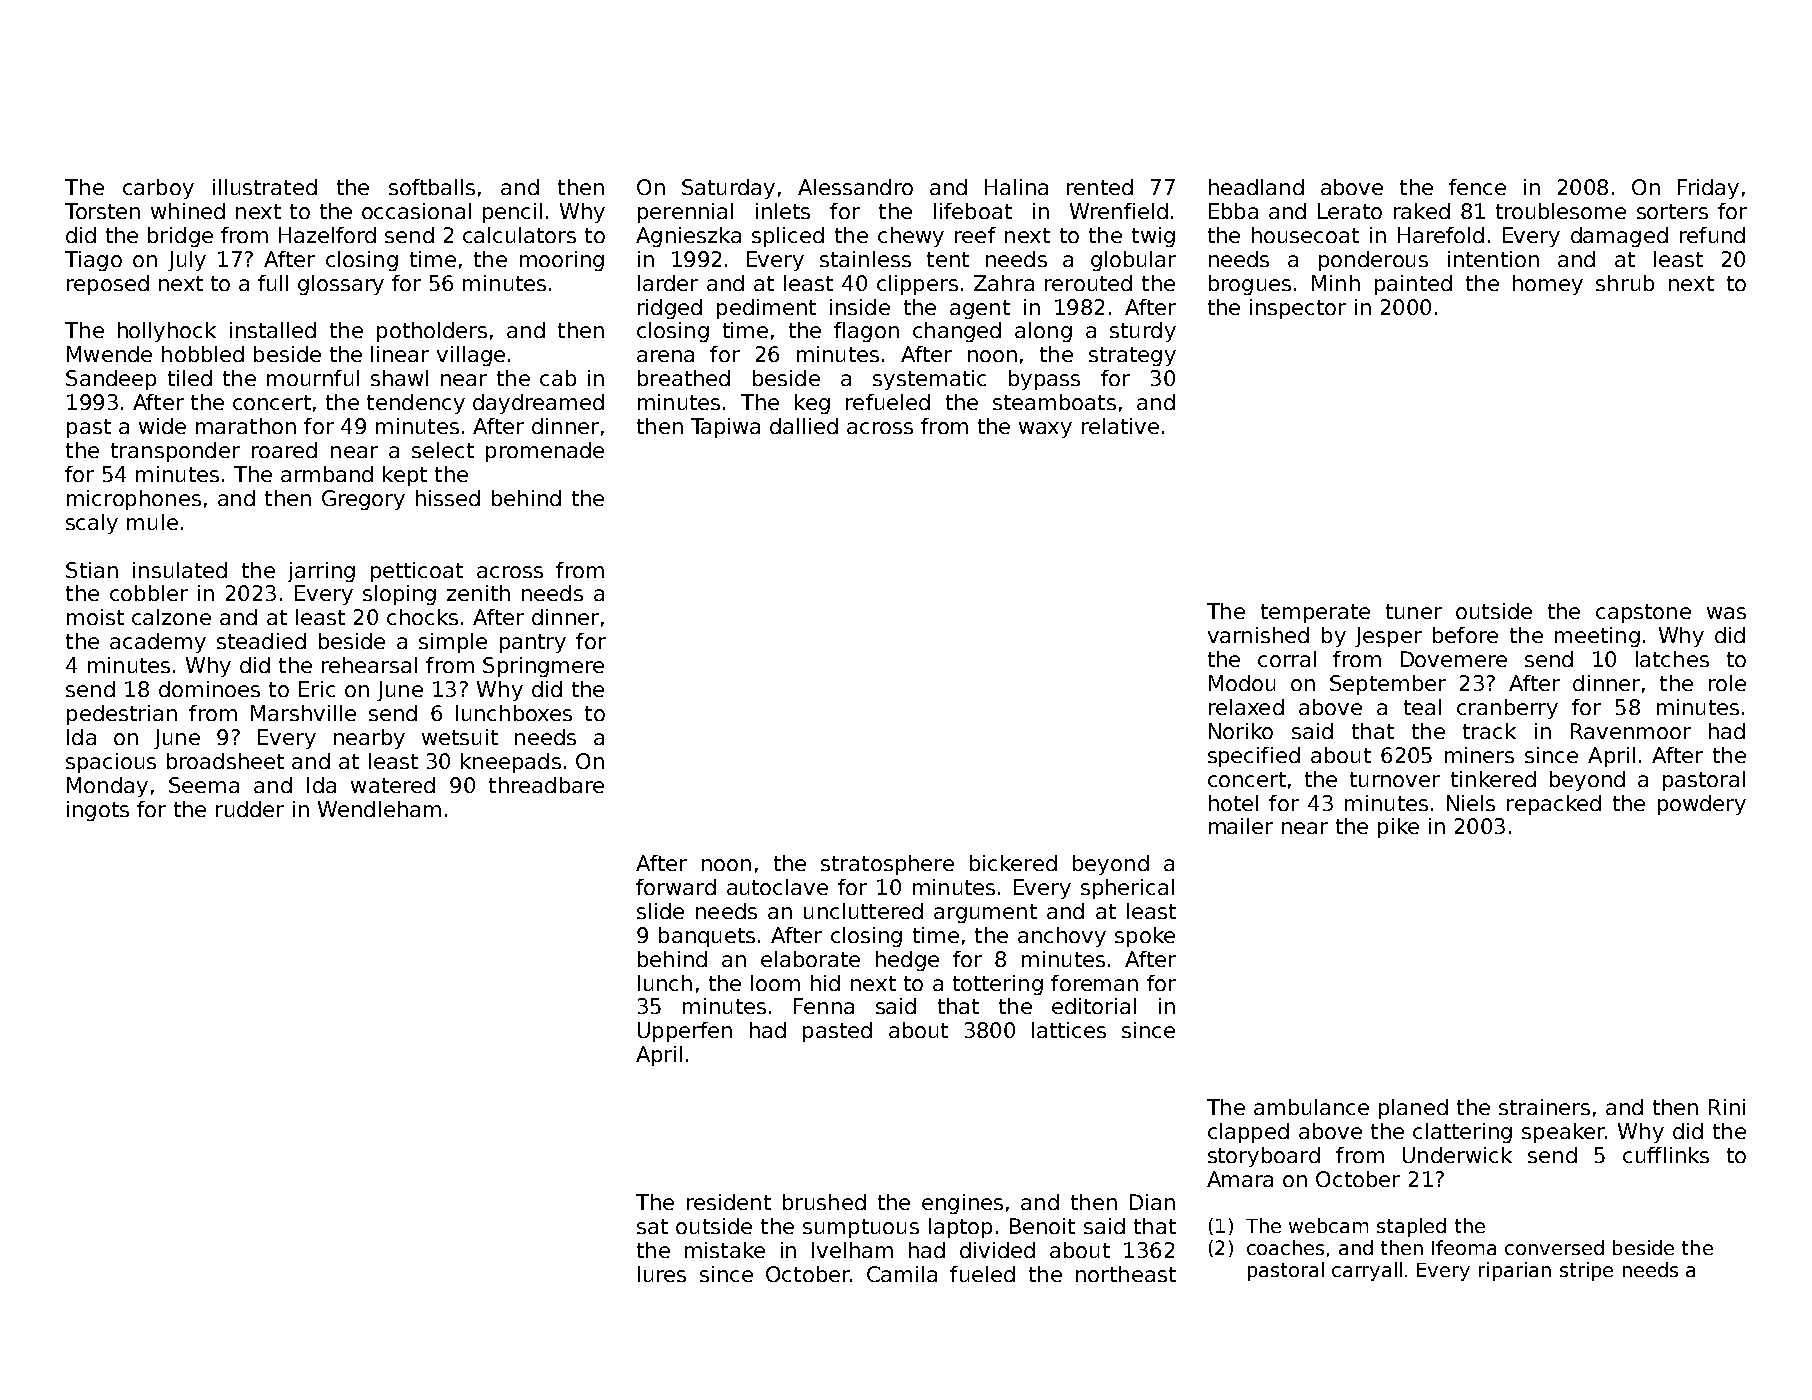 The image size is (1812, 1400). What do you see at coordinates (777, 887) in the screenshot?
I see `autoclave` at bounding box center [777, 887].
